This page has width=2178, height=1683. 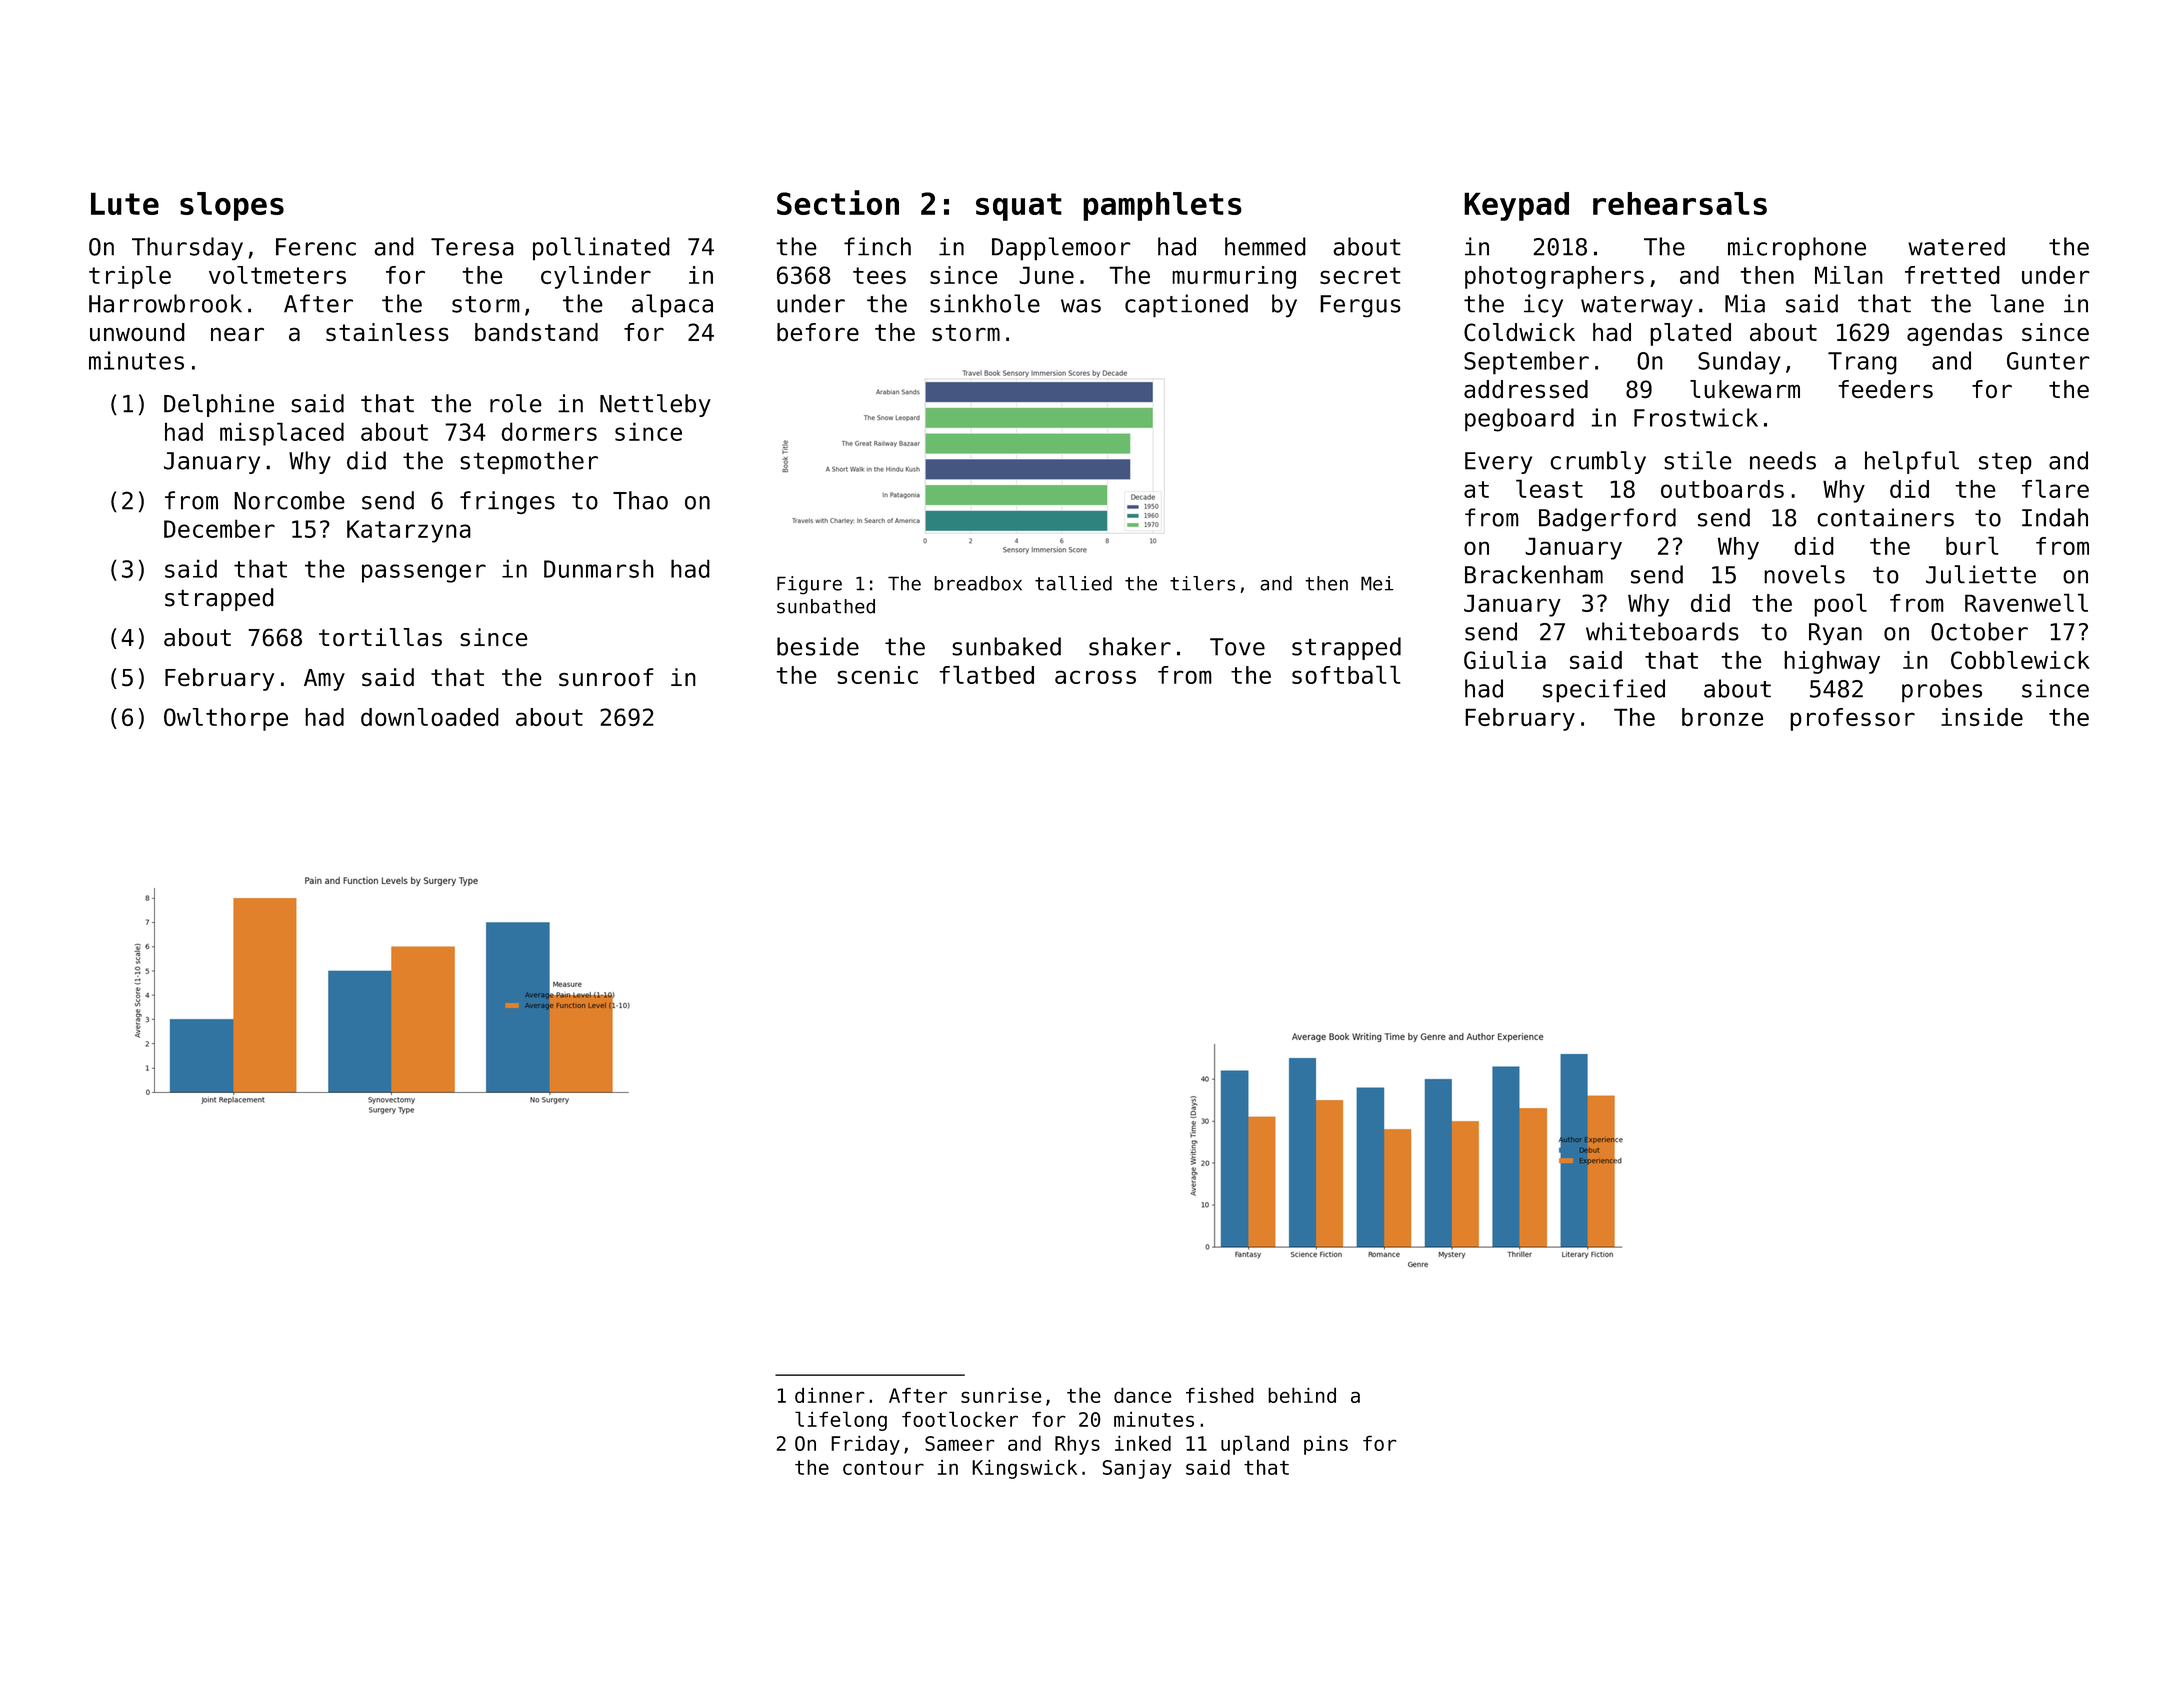 I want to click on dinner, so click(x=830, y=1395).
